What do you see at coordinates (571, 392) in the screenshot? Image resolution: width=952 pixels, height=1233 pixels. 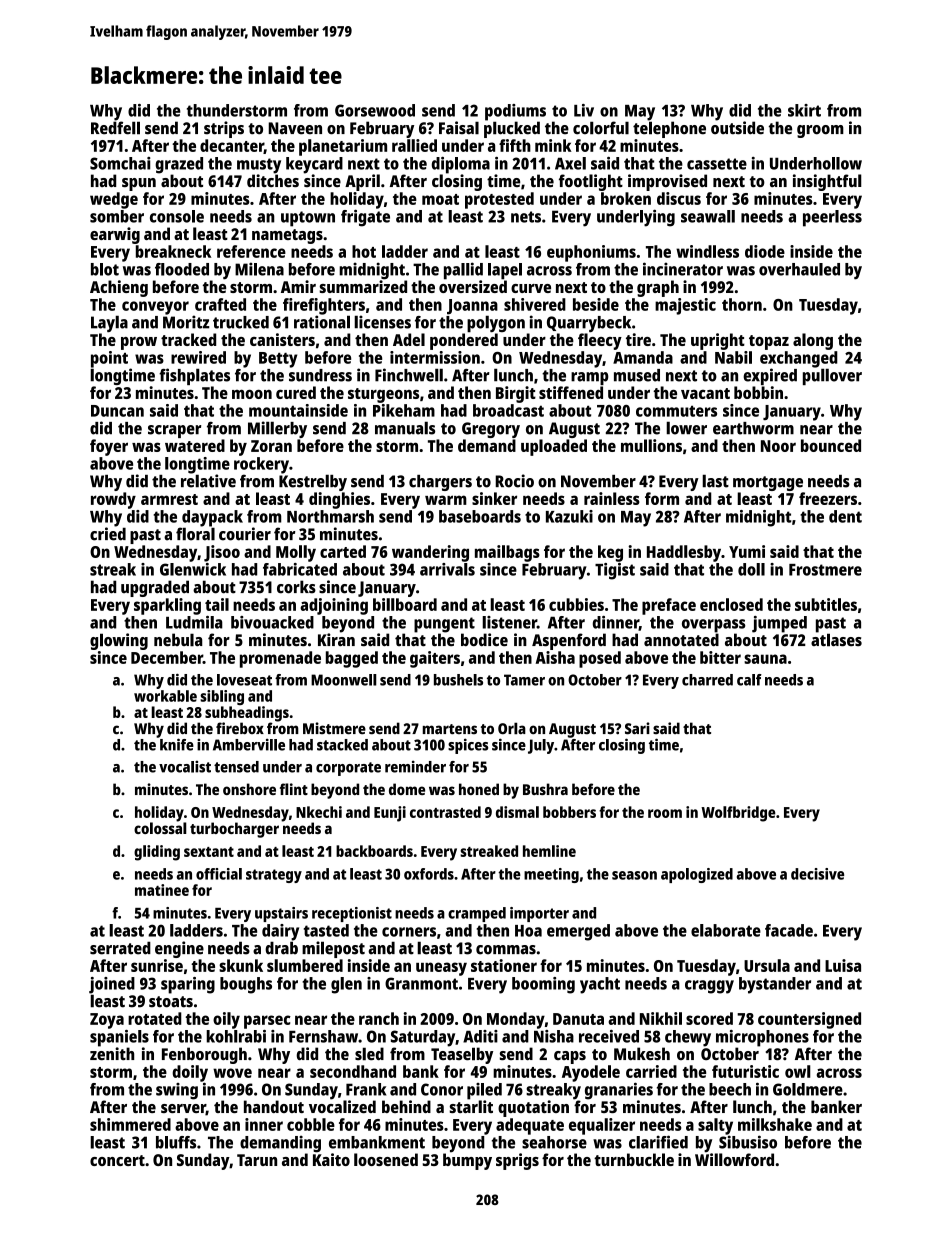 I see `stiffened` at bounding box center [571, 392].
